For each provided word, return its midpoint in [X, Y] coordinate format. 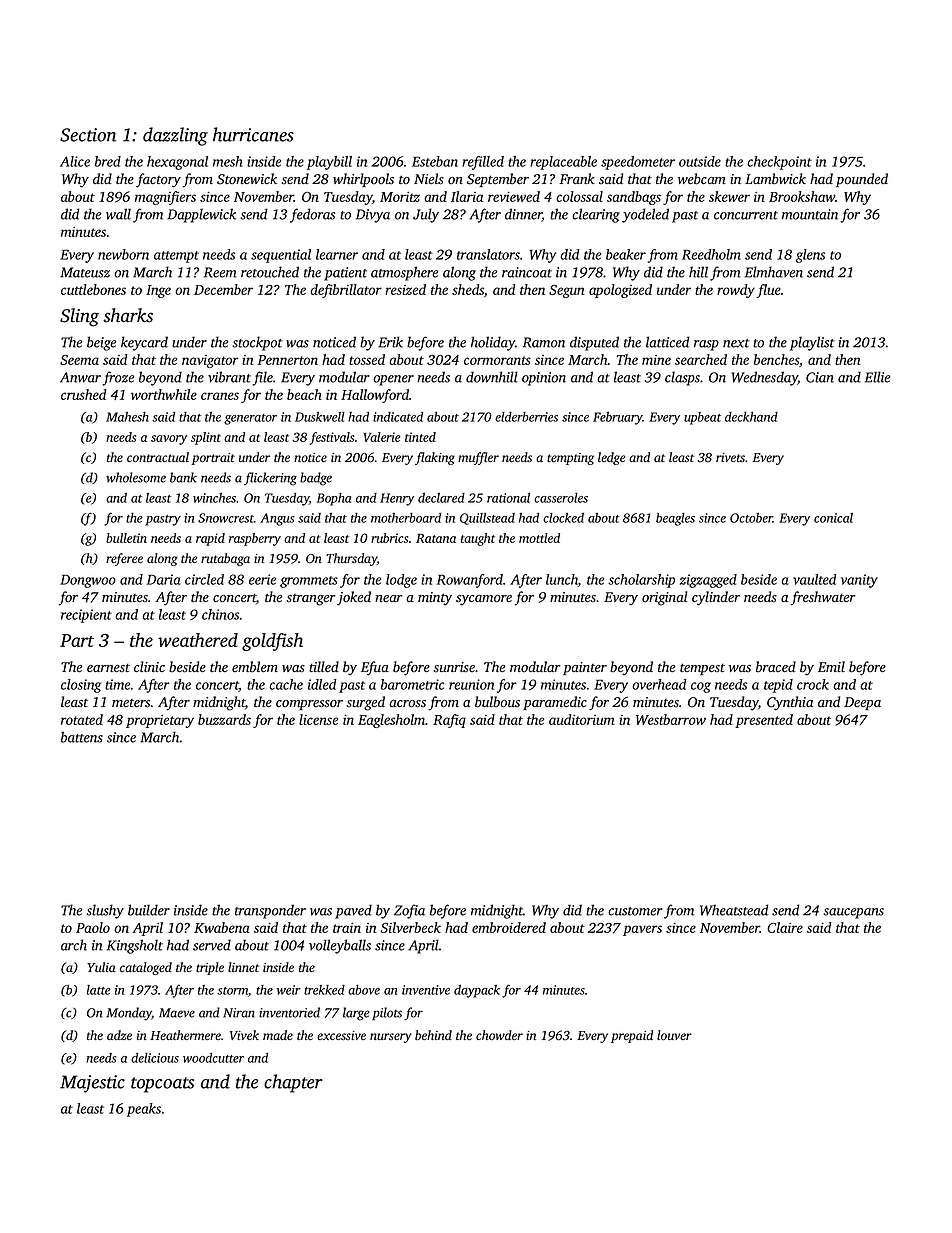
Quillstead [487, 519]
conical [833, 518]
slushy [105, 911]
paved [353, 911]
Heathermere [185, 1035]
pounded [862, 180]
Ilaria [467, 196]
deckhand [751, 417]
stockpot [257, 343]
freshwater [823, 598]
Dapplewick [201, 215]
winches [214, 498]
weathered [198, 640]
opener [393, 380]
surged [365, 703]
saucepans [853, 913]
